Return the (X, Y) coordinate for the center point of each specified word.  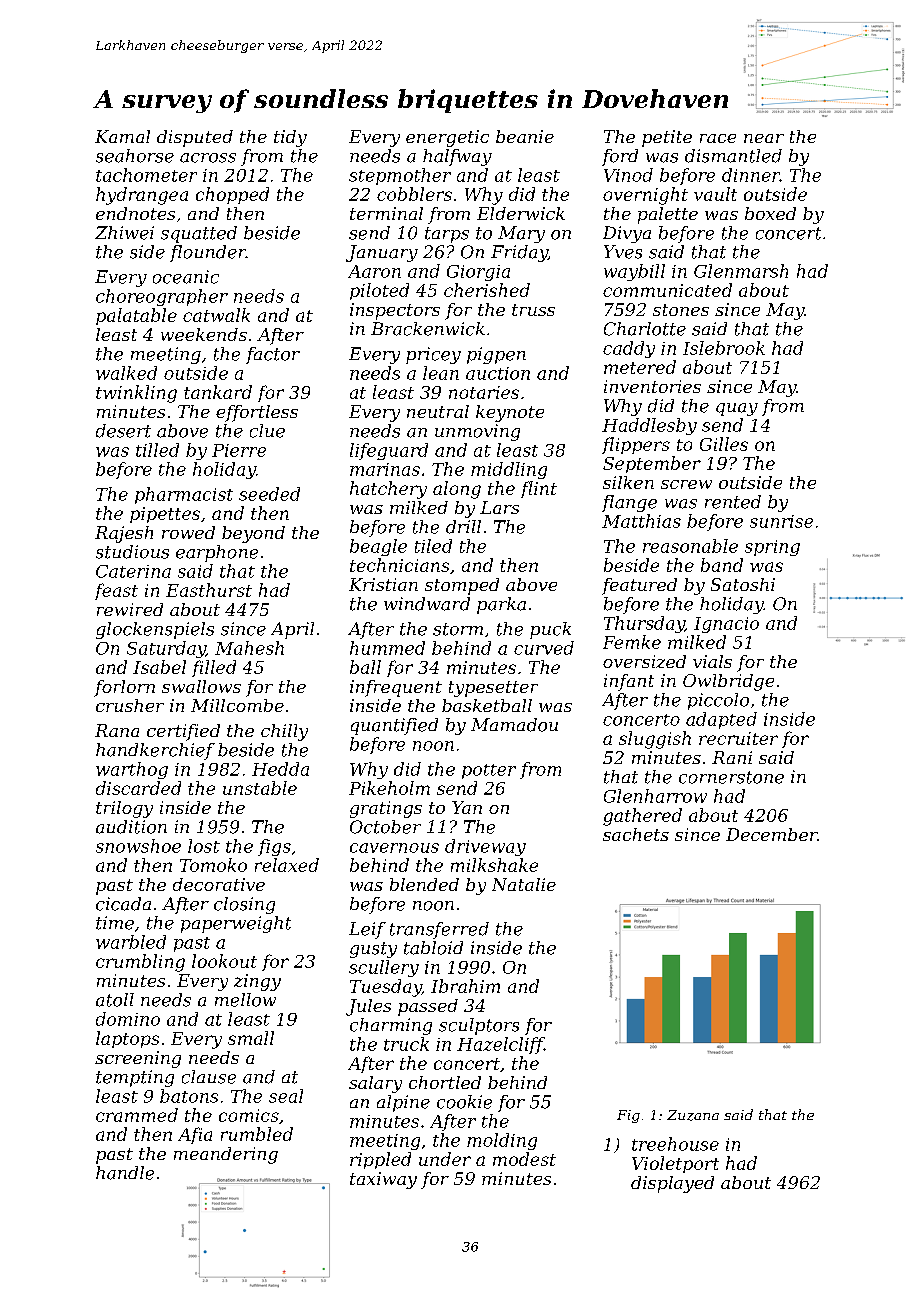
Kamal (122, 136)
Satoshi (743, 584)
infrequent (396, 688)
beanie (525, 136)
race (718, 138)
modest (524, 1159)
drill (463, 527)
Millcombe (237, 705)
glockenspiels (155, 630)
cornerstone (731, 777)
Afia (195, 1135)
